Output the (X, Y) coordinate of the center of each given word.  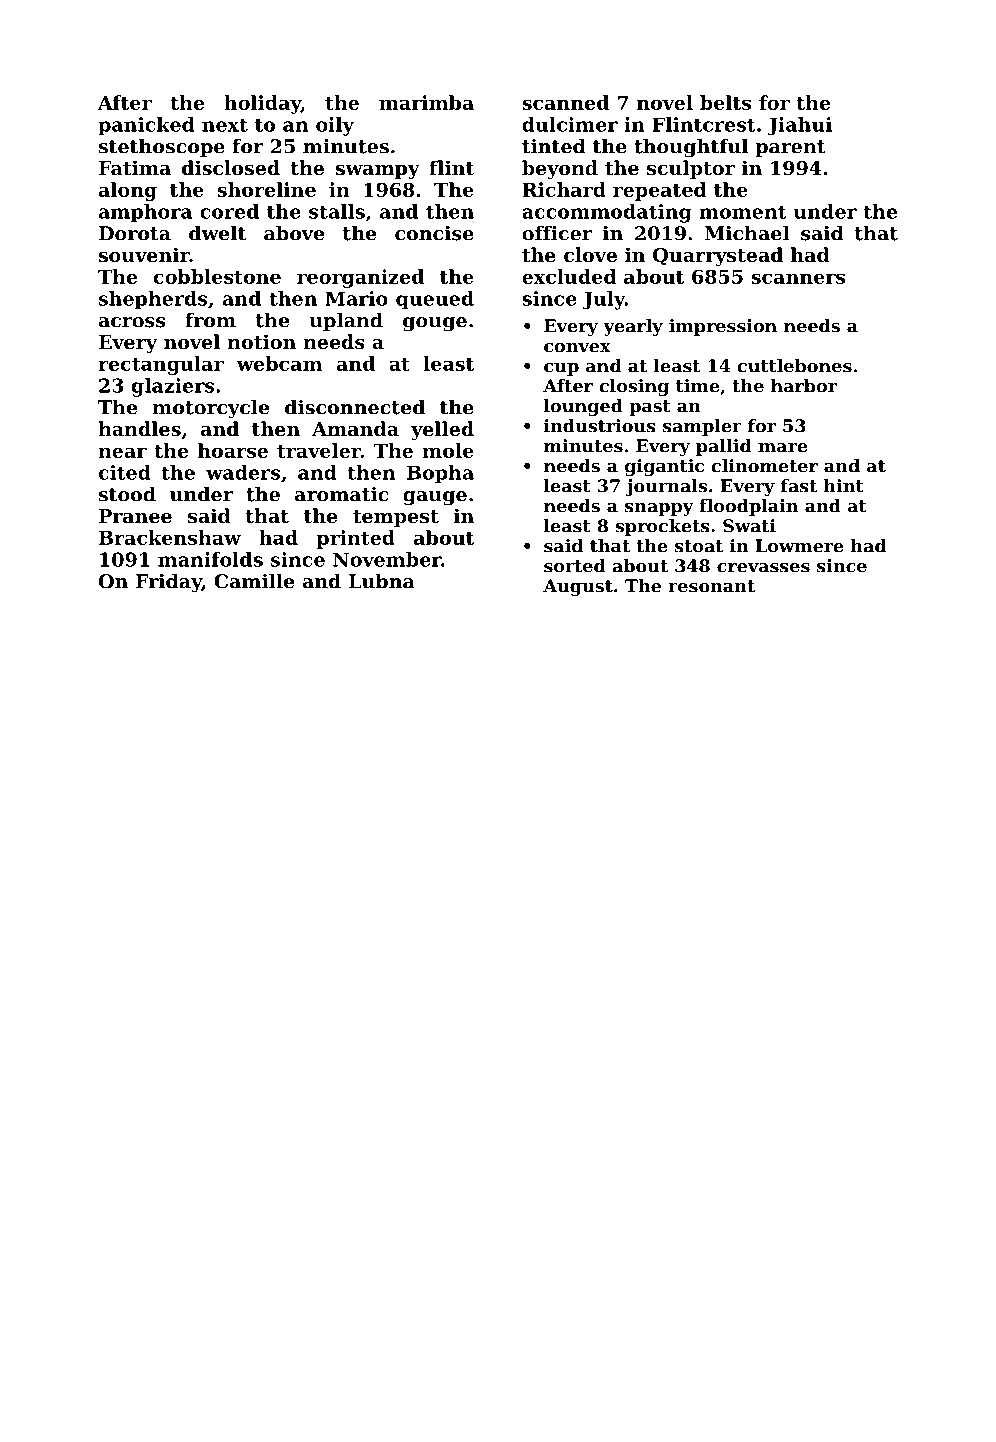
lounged (583, 407)
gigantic (664, 467)
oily (335, 126)
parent (790, 148)
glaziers (173, 387)
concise (434, 233)
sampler (702, 427)
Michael (747, 233)
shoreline (266, 189)
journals (666, 487)
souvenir (144, 254)
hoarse (233, 450)
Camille (254, 581)
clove (590, 254)
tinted (554, 146)
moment (743, 212)
